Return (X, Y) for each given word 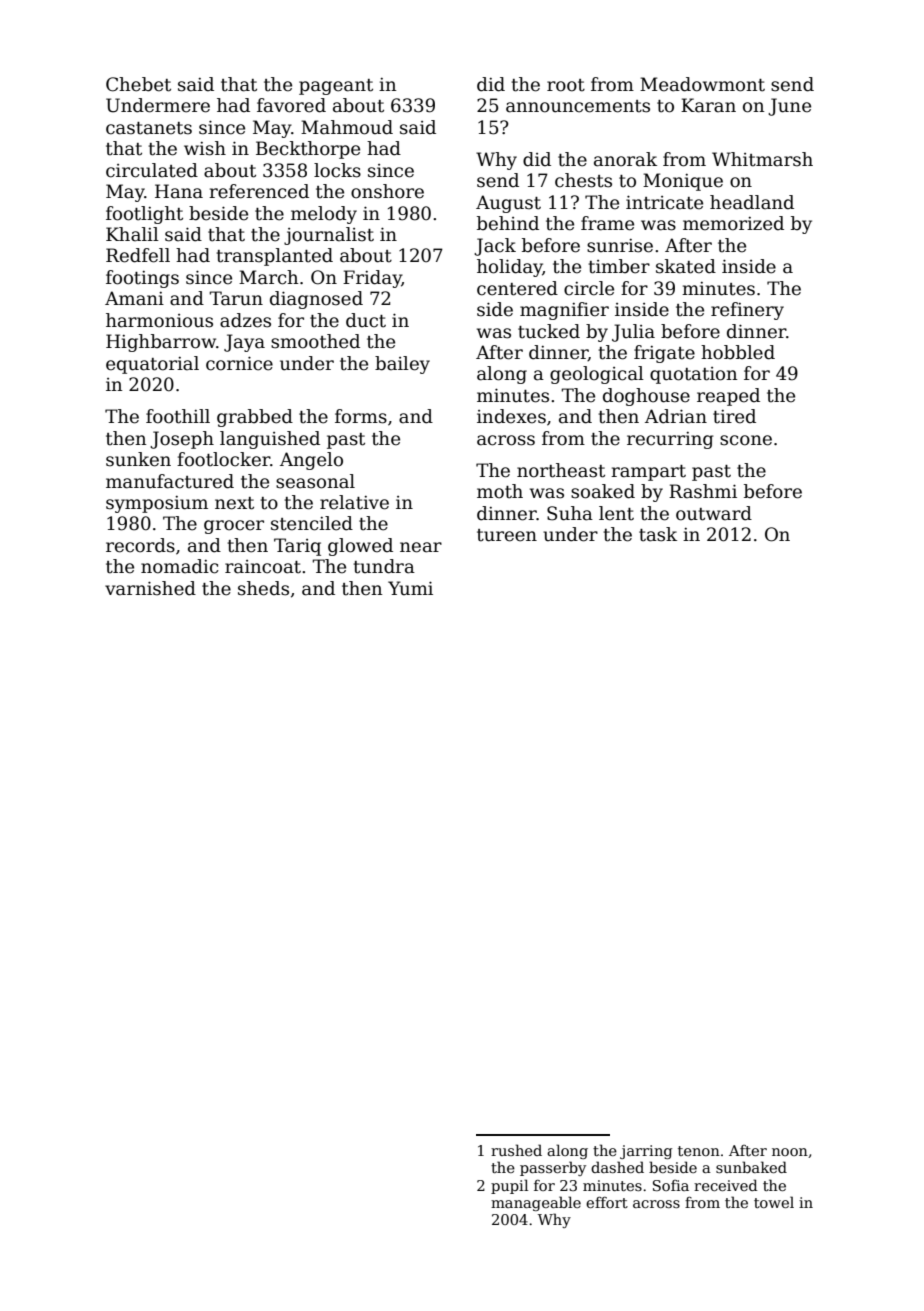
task (658, 534)
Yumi (410, 588)
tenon (699, 1151)
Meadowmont (702, 84)
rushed (516, 1150)
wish (205, 148)
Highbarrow (161, 343)
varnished (150, 588)
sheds (263, 588)
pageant (336, 87)
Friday (372, 279)
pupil (509, 1186)
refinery (747, 311)
